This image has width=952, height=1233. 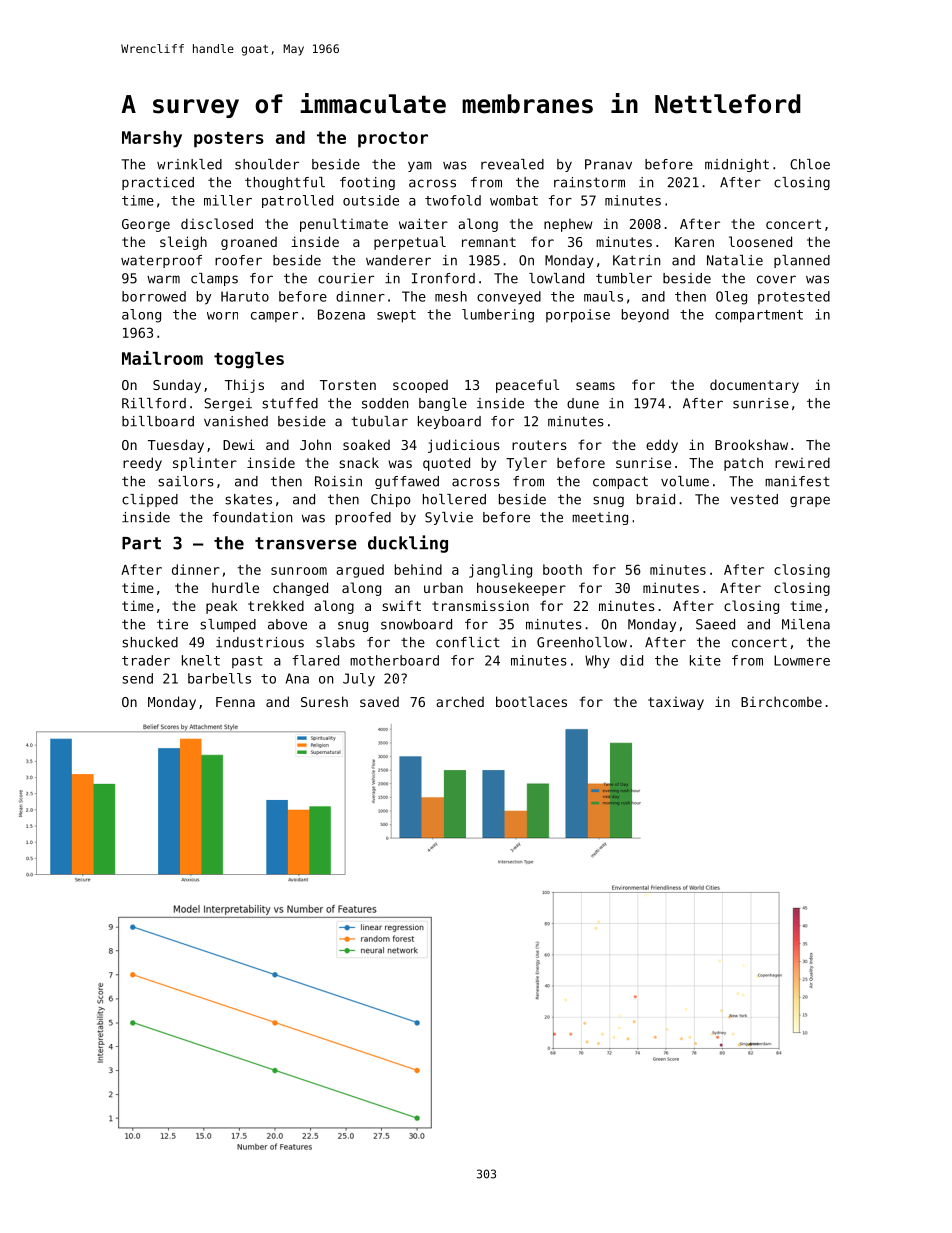 What do you see at coordinates (154, 403) in the image?
I see `Rillford` at bounding box center [154, 403].
